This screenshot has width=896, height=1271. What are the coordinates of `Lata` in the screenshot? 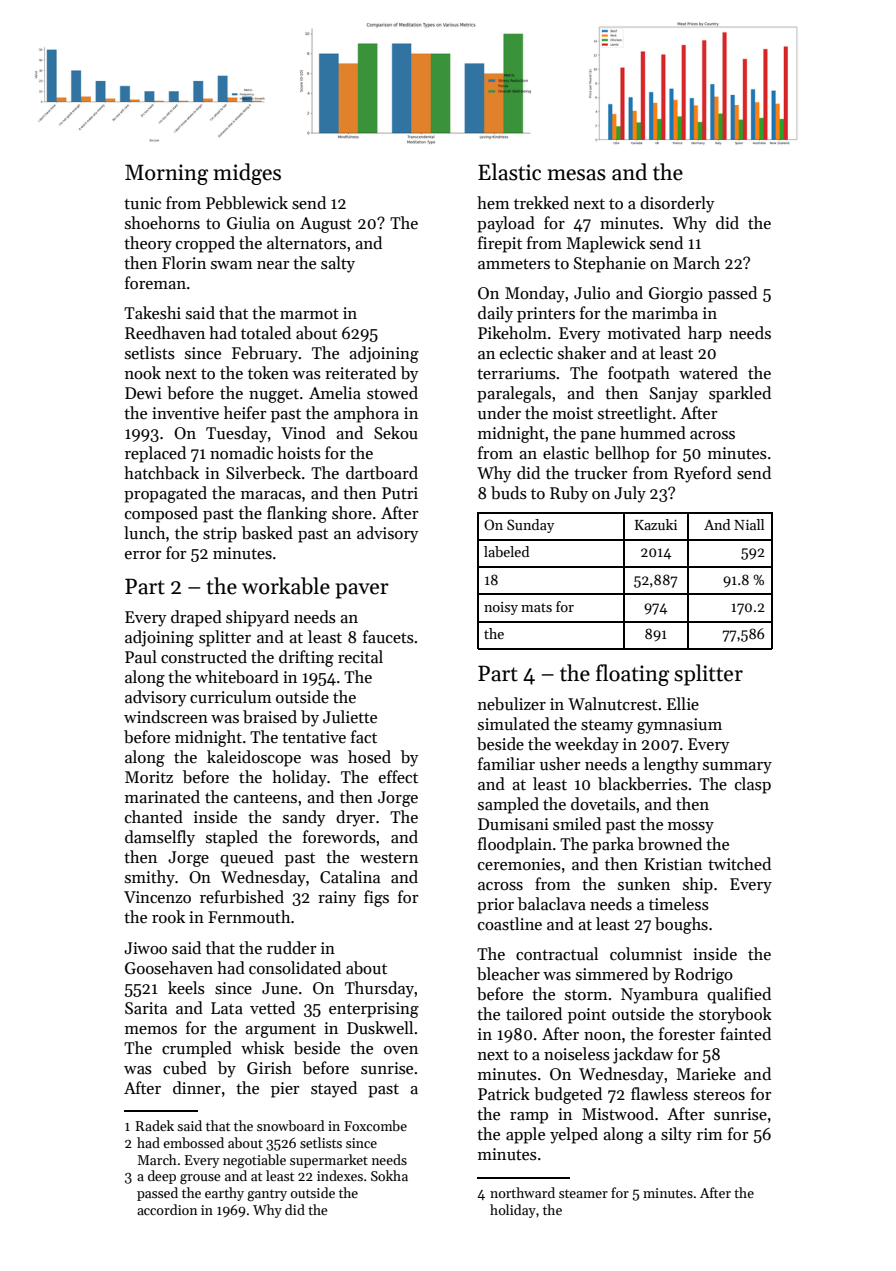 It's located at (227, 1008).
